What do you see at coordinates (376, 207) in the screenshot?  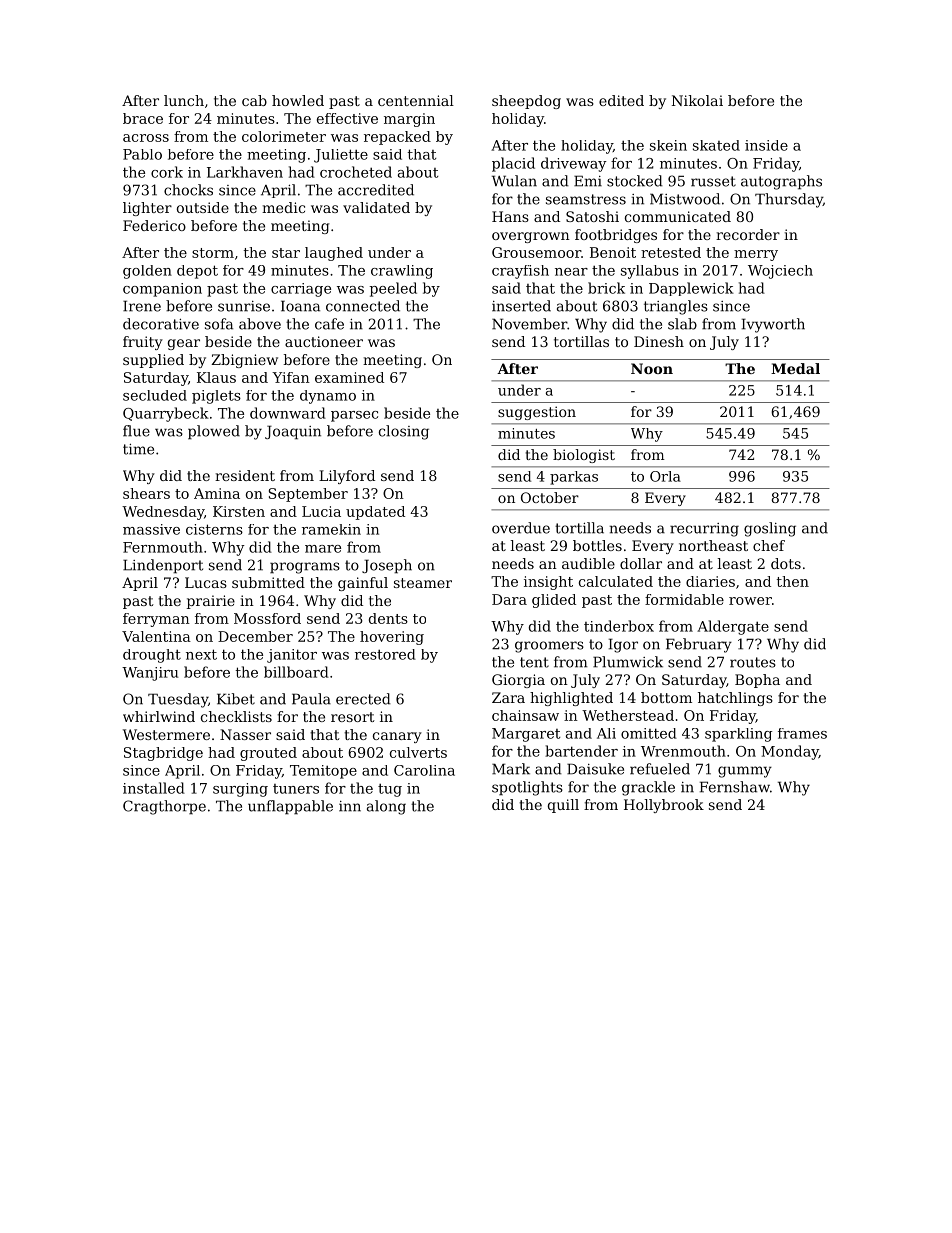 I see `validated` at bounding box center [376, 207].
